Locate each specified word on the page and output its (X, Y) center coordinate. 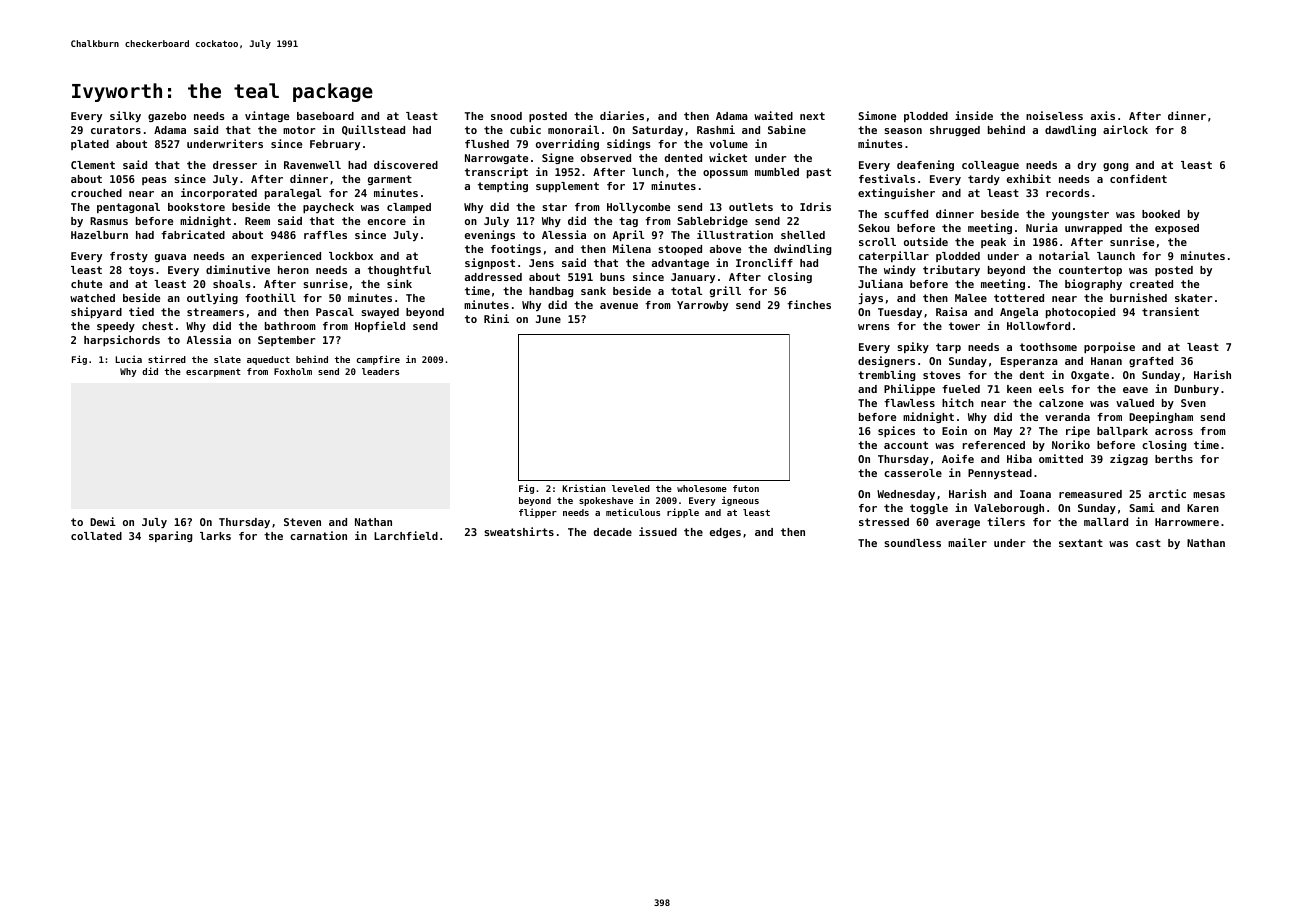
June (548, 319)
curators (116, 130)
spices (896, 431)
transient (1170, 311)
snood (506, 116)
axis (1103, 115)
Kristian (584, 488)
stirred (167, 359)
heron (293, 270)
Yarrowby (702, 306)
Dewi (103, 521)
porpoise (1109, 347)
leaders (380, 371)
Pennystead (1000, 474)
